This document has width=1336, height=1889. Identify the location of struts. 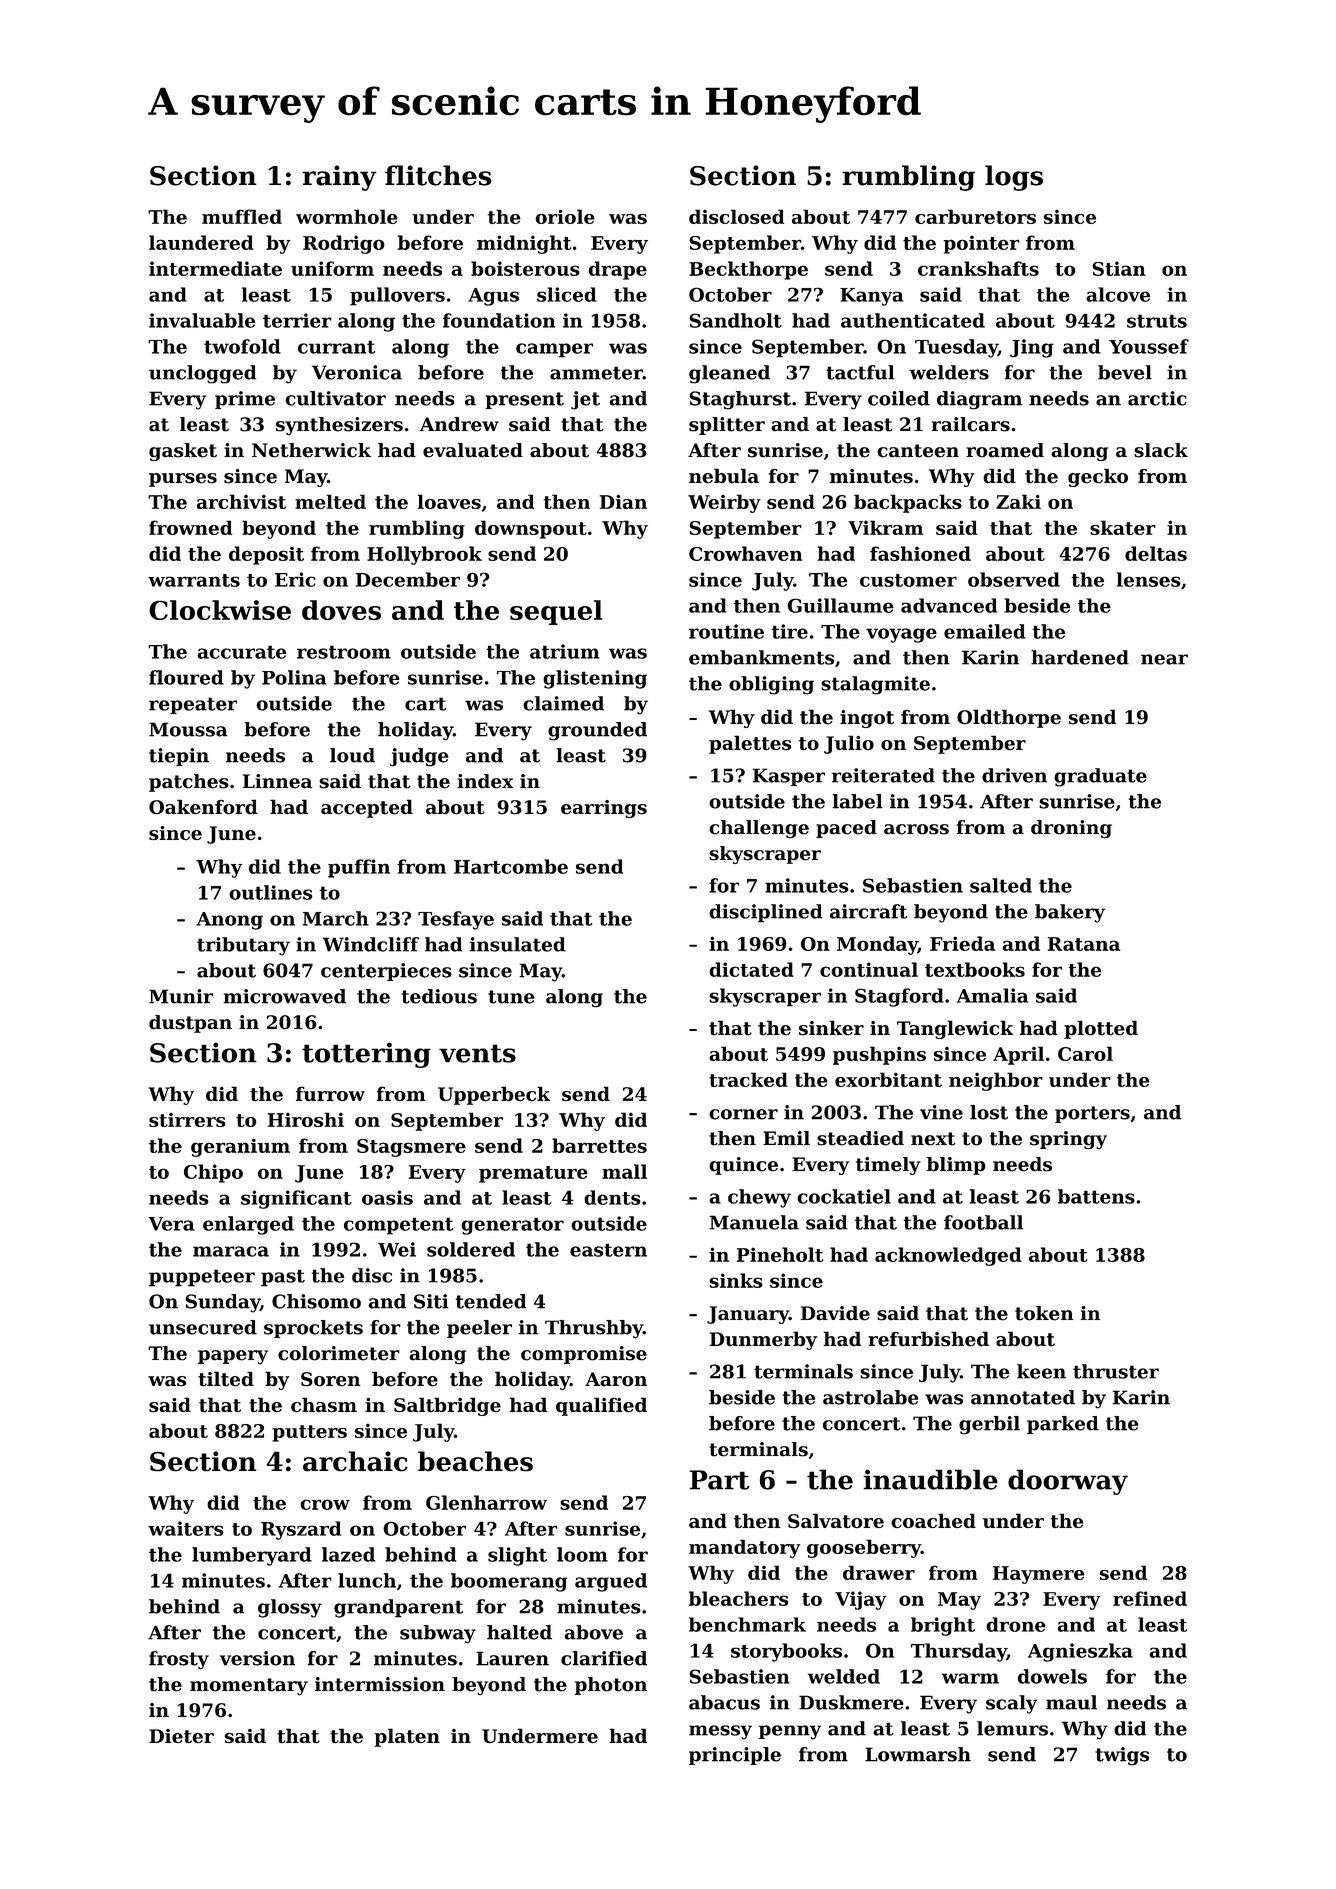
(1157, 321).
